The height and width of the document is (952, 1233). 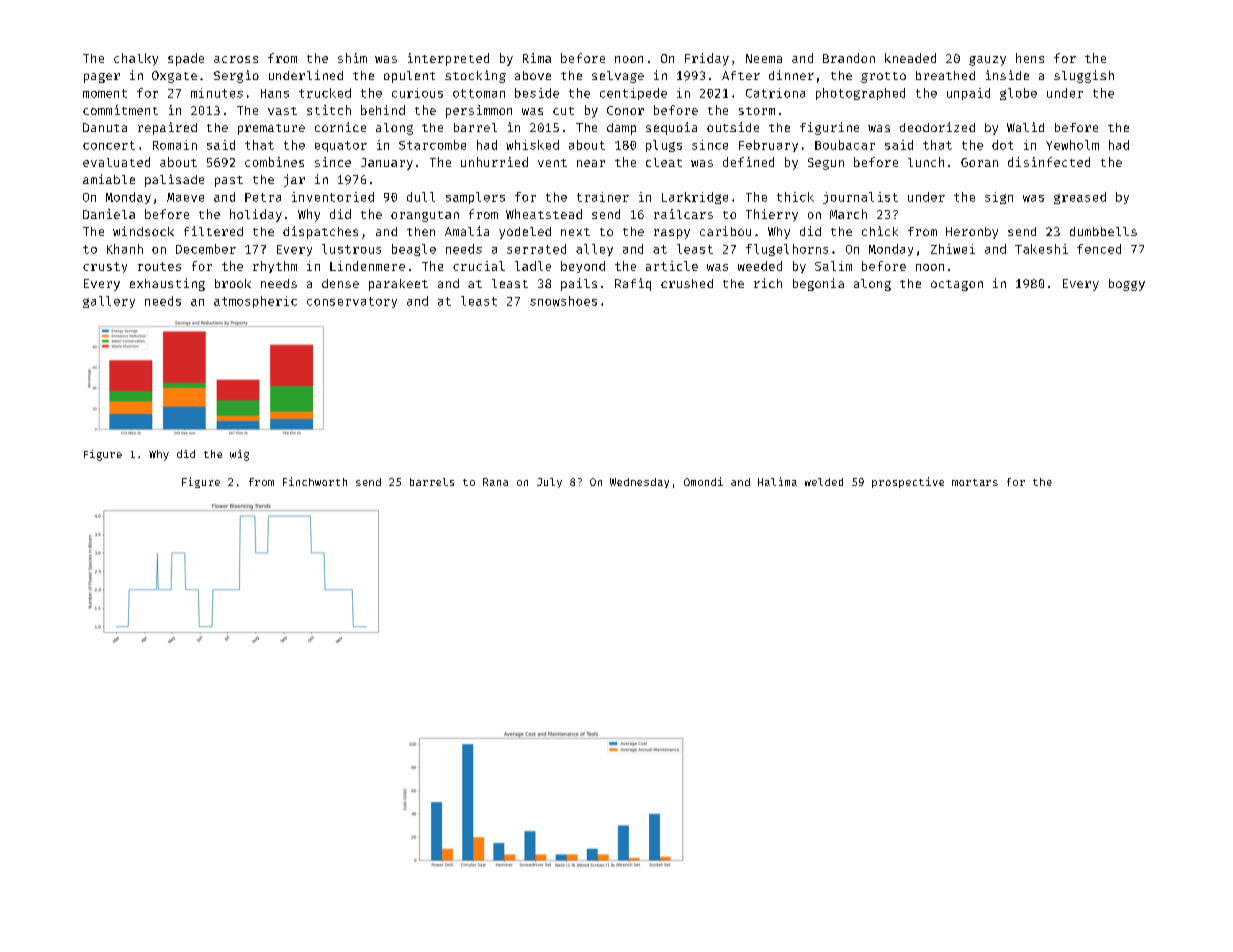 I want to click on conservatory, so click(x=352, y=302).
